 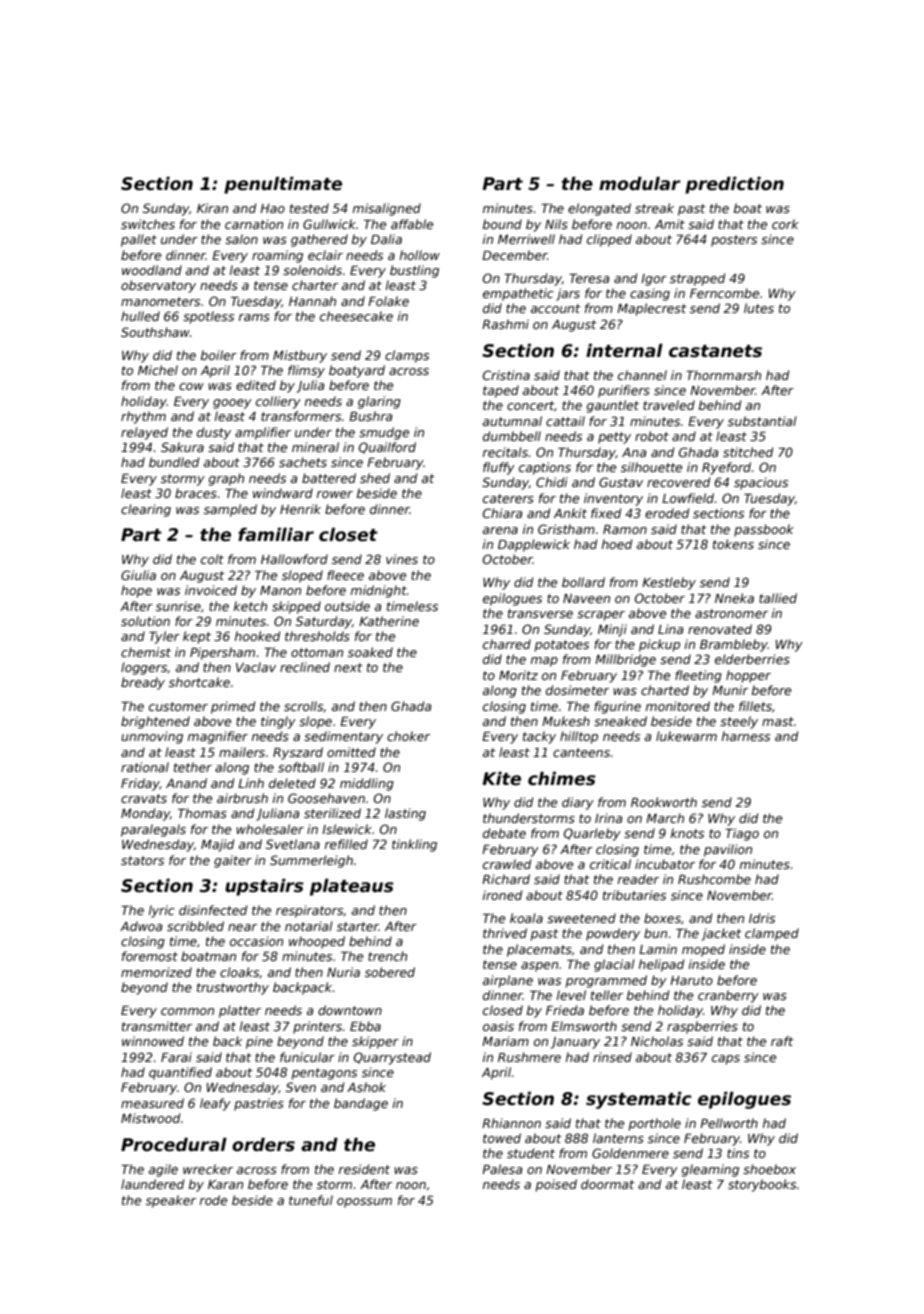 What do you see at coordinates (721, 934) in the page?
I see `jacket` at bounding box center [721, 934].
